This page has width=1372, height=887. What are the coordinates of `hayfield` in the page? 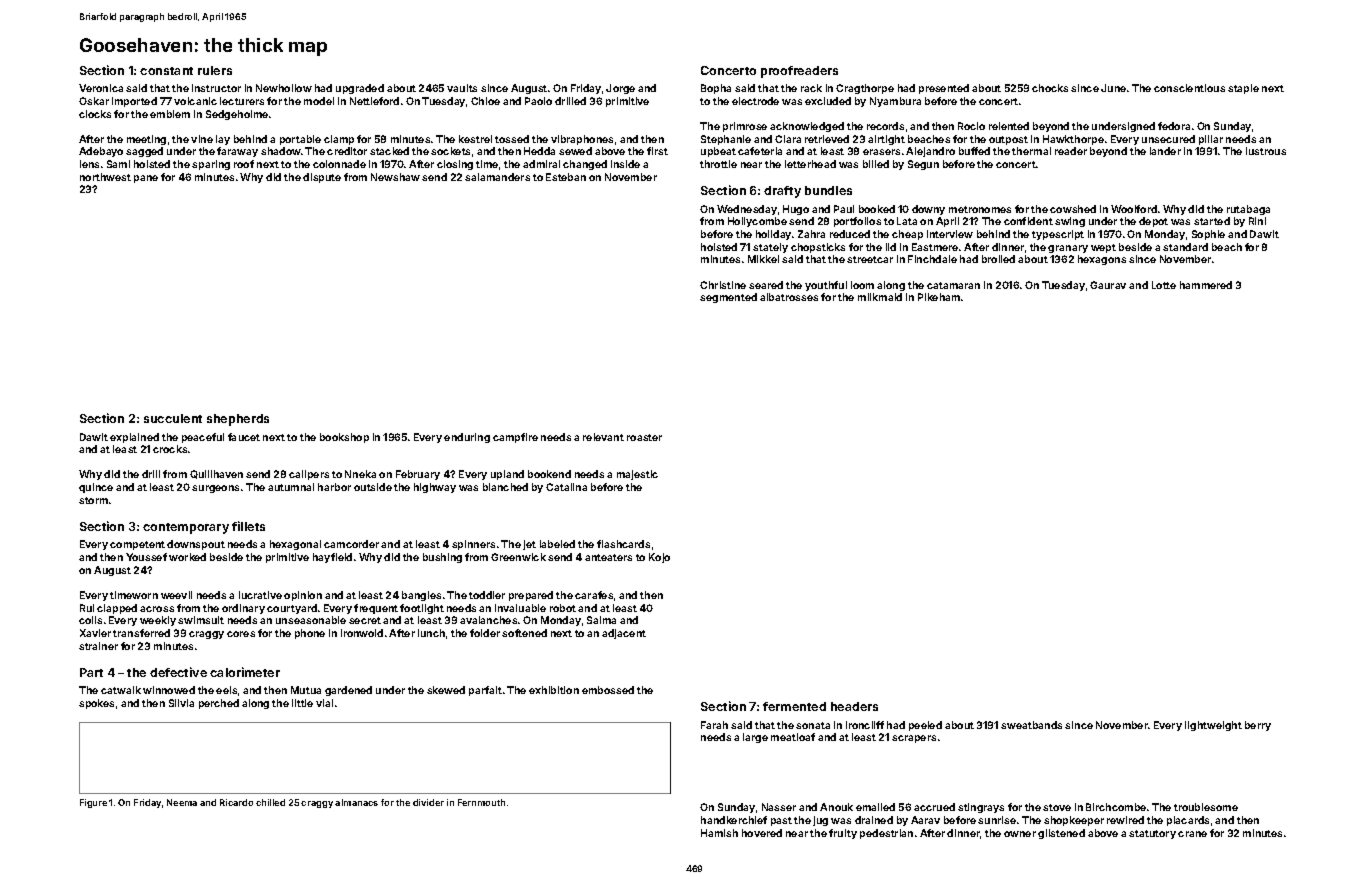 It's located at (332, 558).
